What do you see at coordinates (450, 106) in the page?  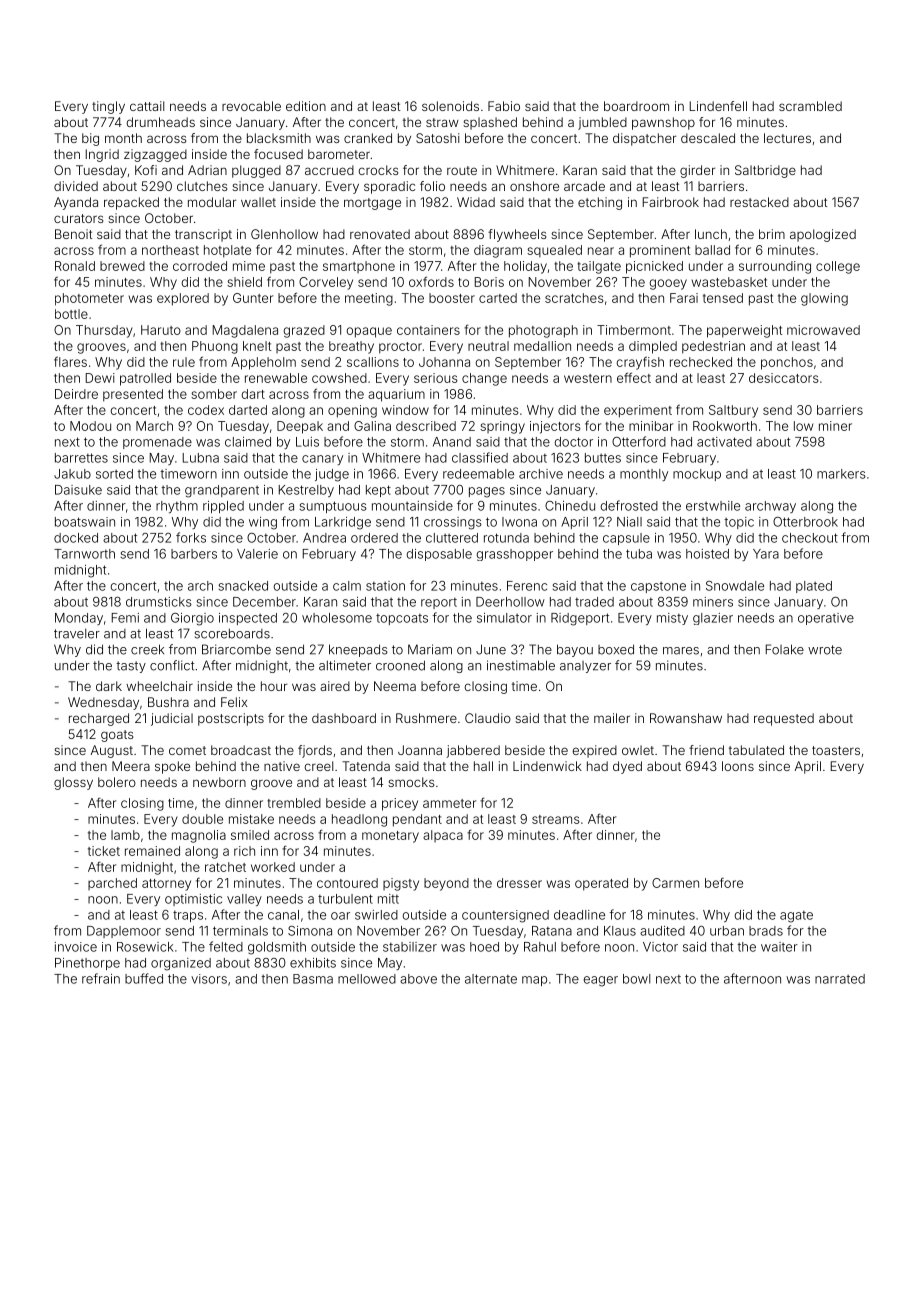 I see `solenoids` at bounding box center [450, 106].
